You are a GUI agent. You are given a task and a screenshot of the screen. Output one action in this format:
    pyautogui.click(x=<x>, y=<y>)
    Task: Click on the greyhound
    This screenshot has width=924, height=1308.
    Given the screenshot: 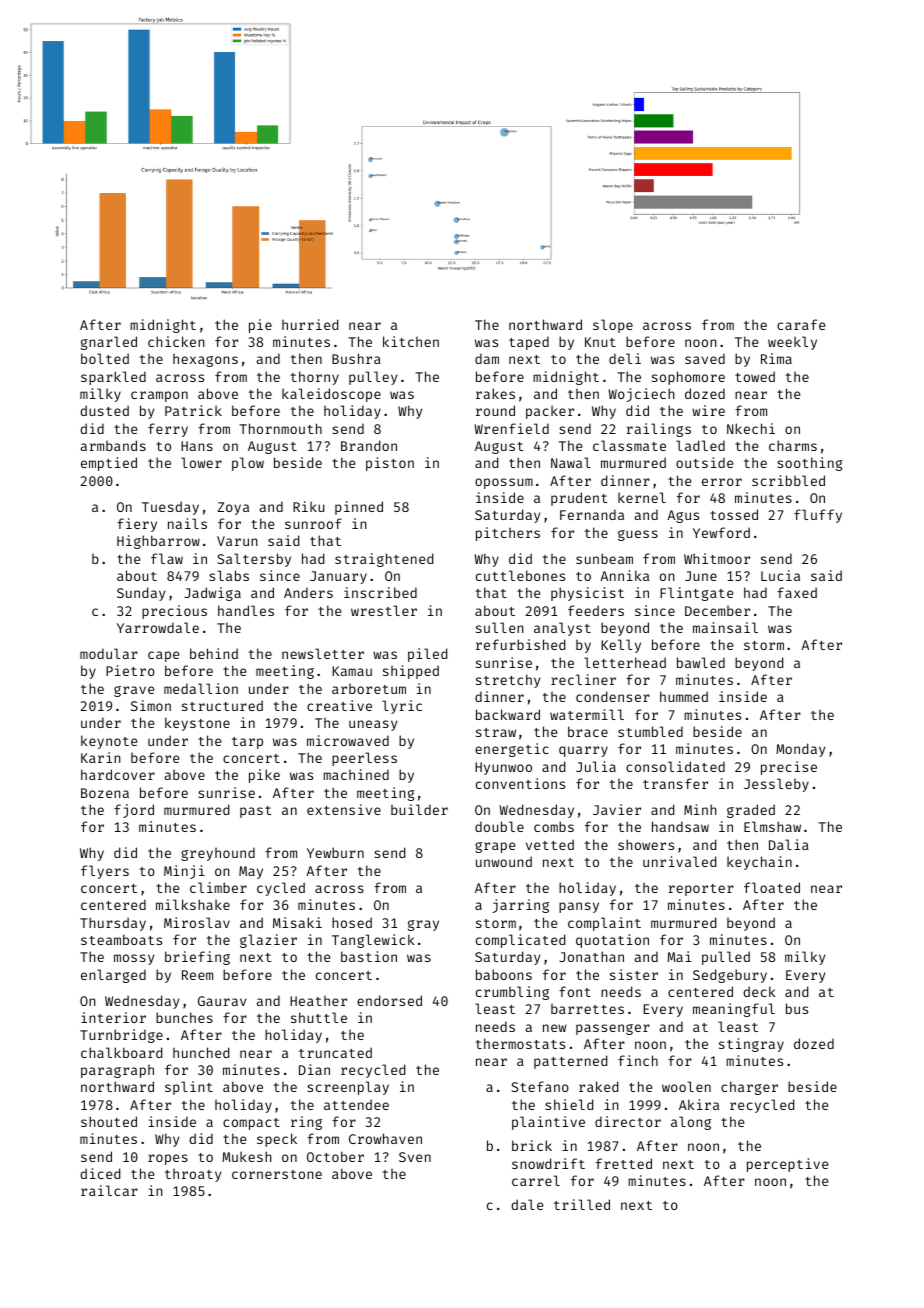 What is the action you would take?
    pyautogui.click(x=218, y=854)
